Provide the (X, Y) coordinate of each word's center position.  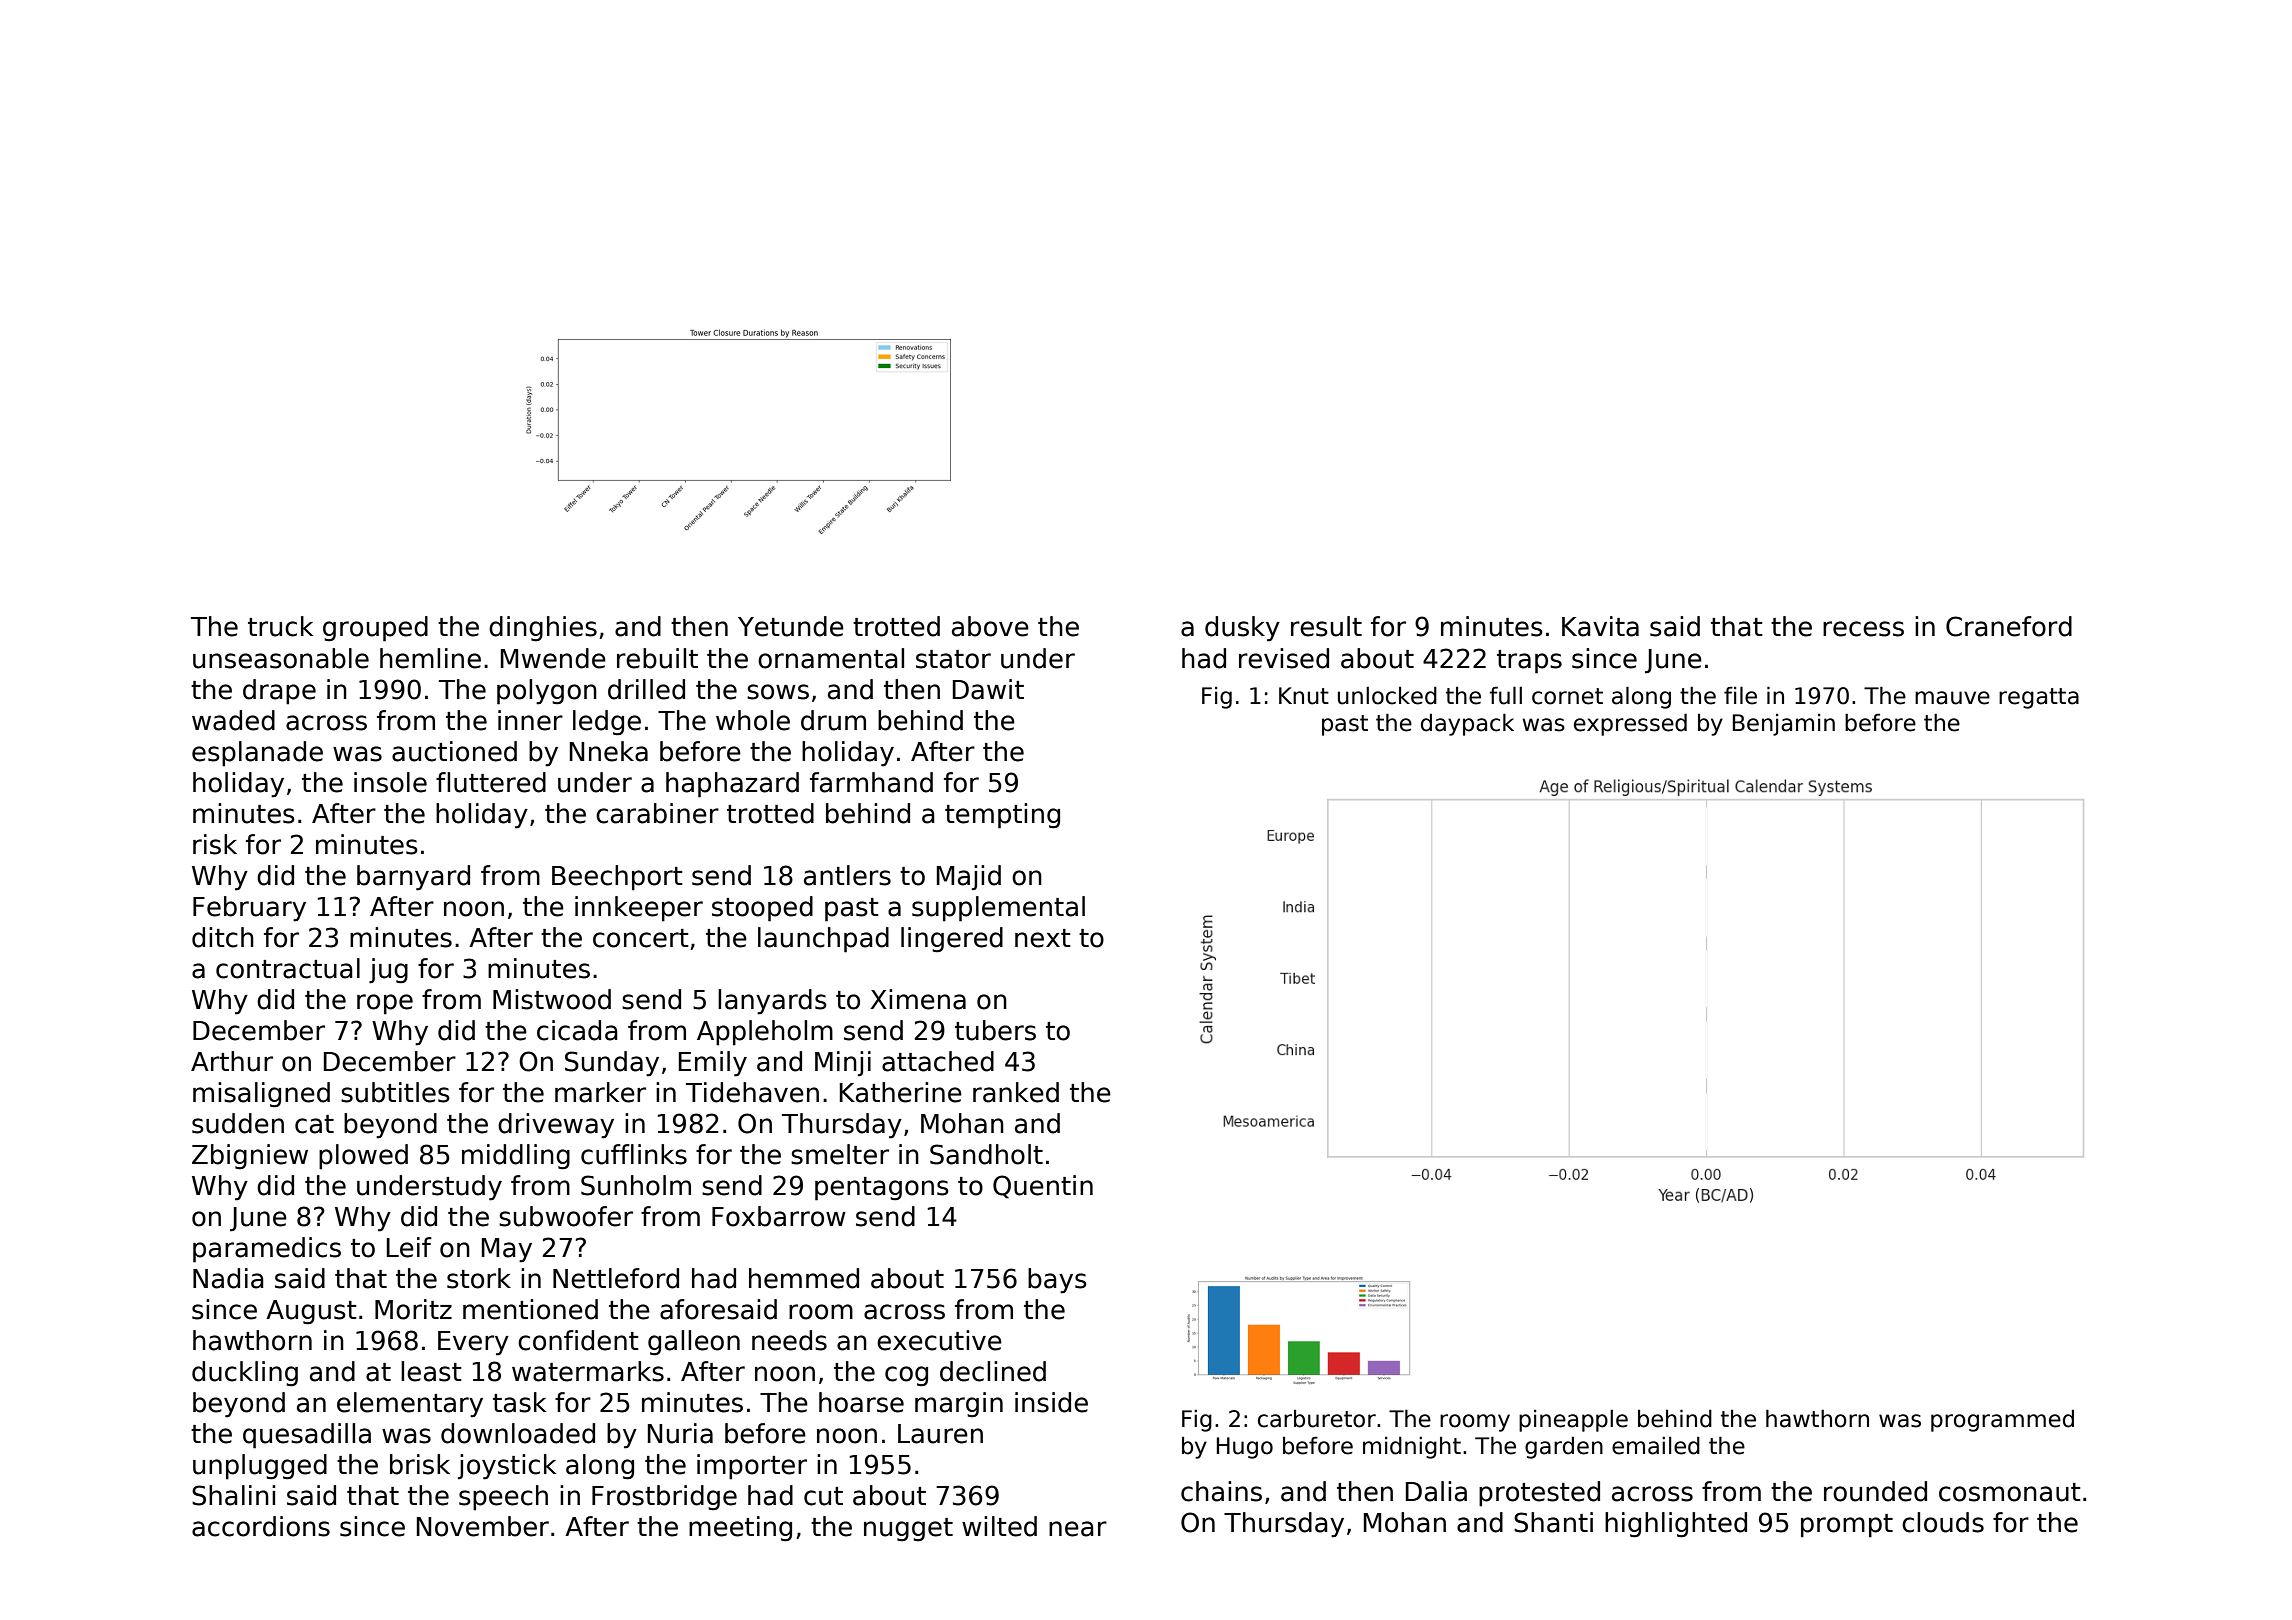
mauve (1952, 698)
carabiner (657, 813)
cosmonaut (2010, 1492)
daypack (1467, 724)
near (1078, 1529)
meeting (740, 1529)
